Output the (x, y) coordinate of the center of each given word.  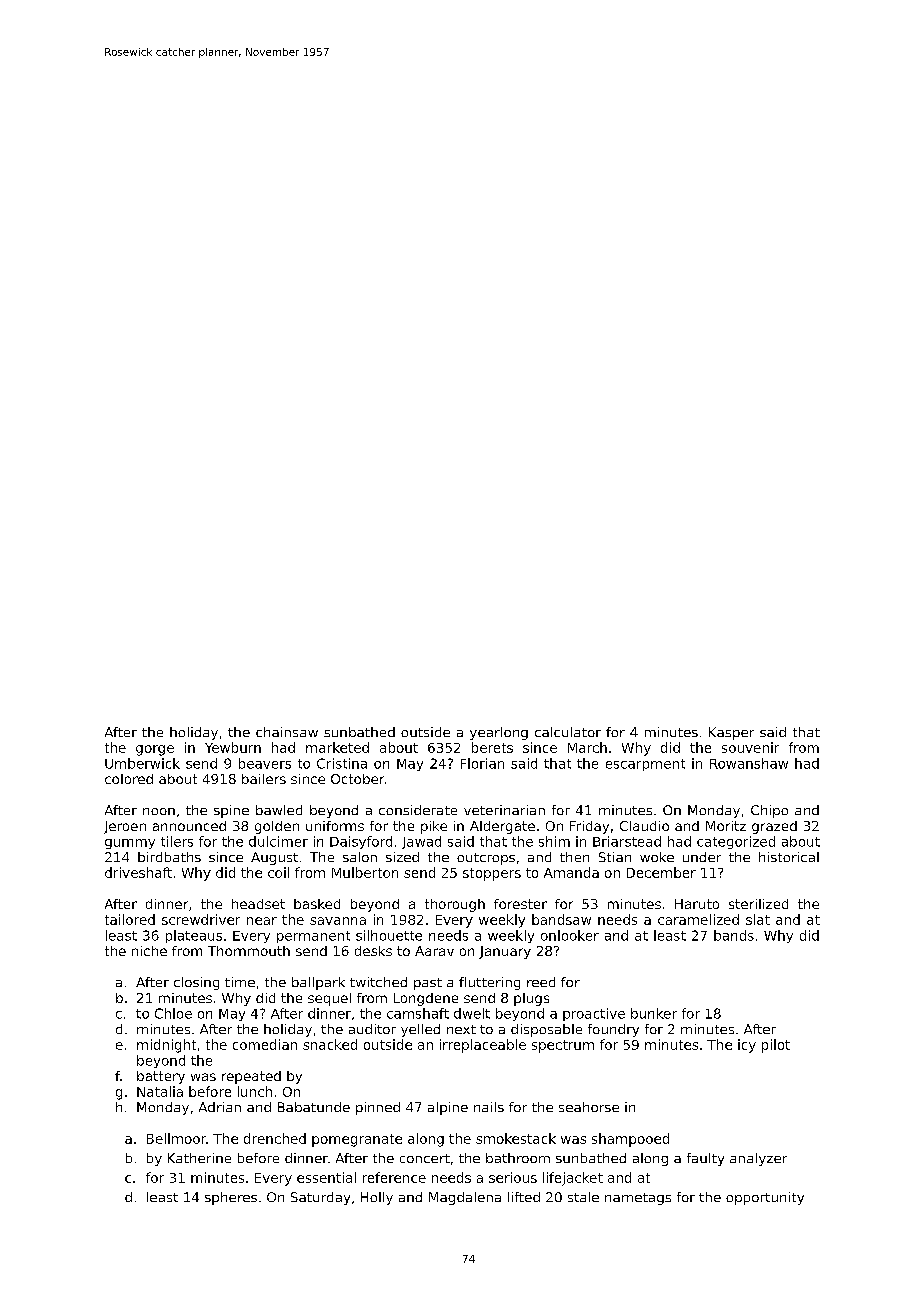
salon (360, 857)
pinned (378, 1108)
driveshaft (138, 872)
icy (747, 1046)
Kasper (731, 733)
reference (394, 1177)
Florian (482, 763)
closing (196, 983)
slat (758, 919)
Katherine (199, 1158)
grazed (774, 827)
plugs (531, 999)
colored (129, 779)
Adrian (220, 1107)
